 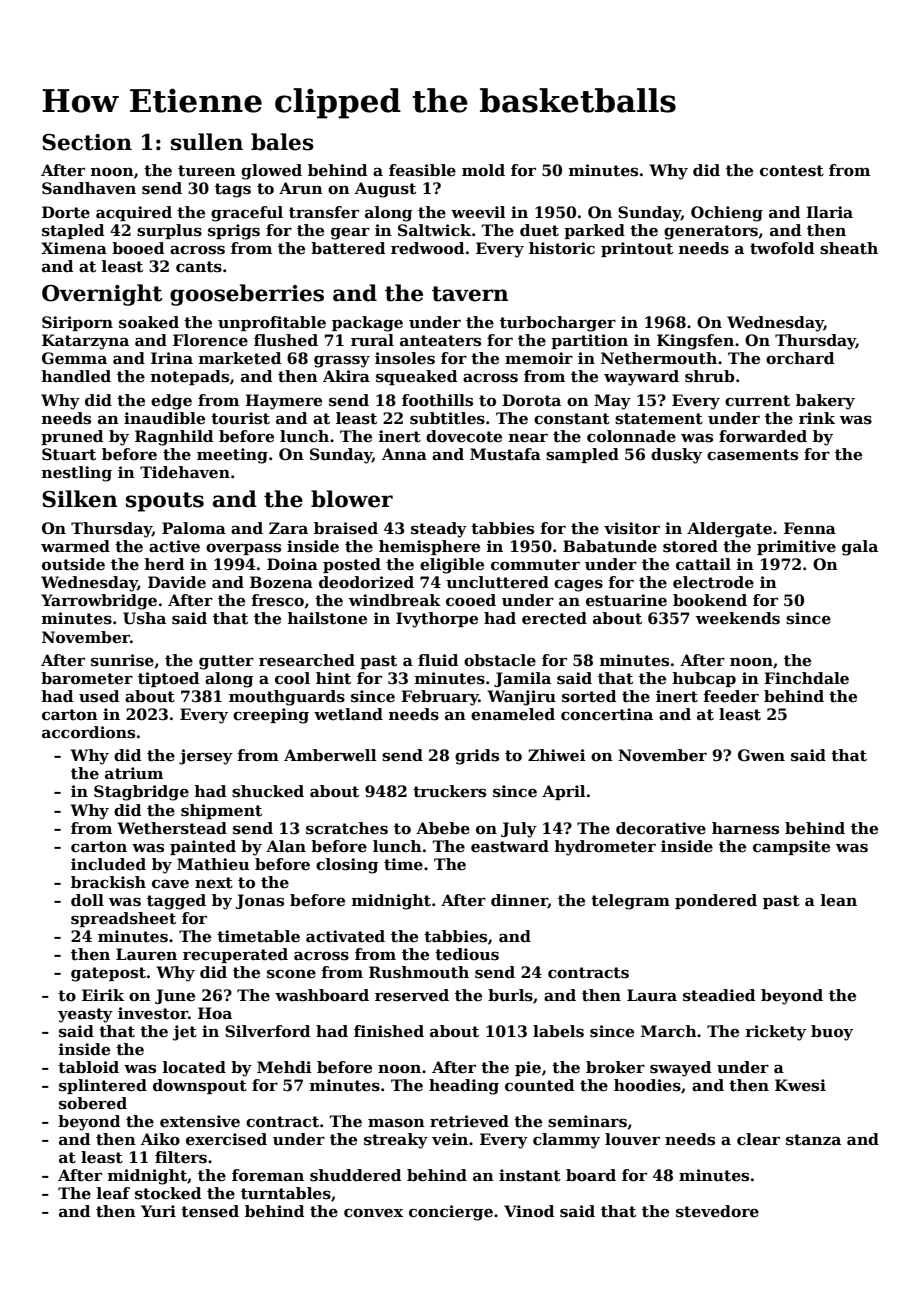 What do you see at coordinates (738, 618) in the screenshot?
I see `weekends` at bounding box center [738, 618].
